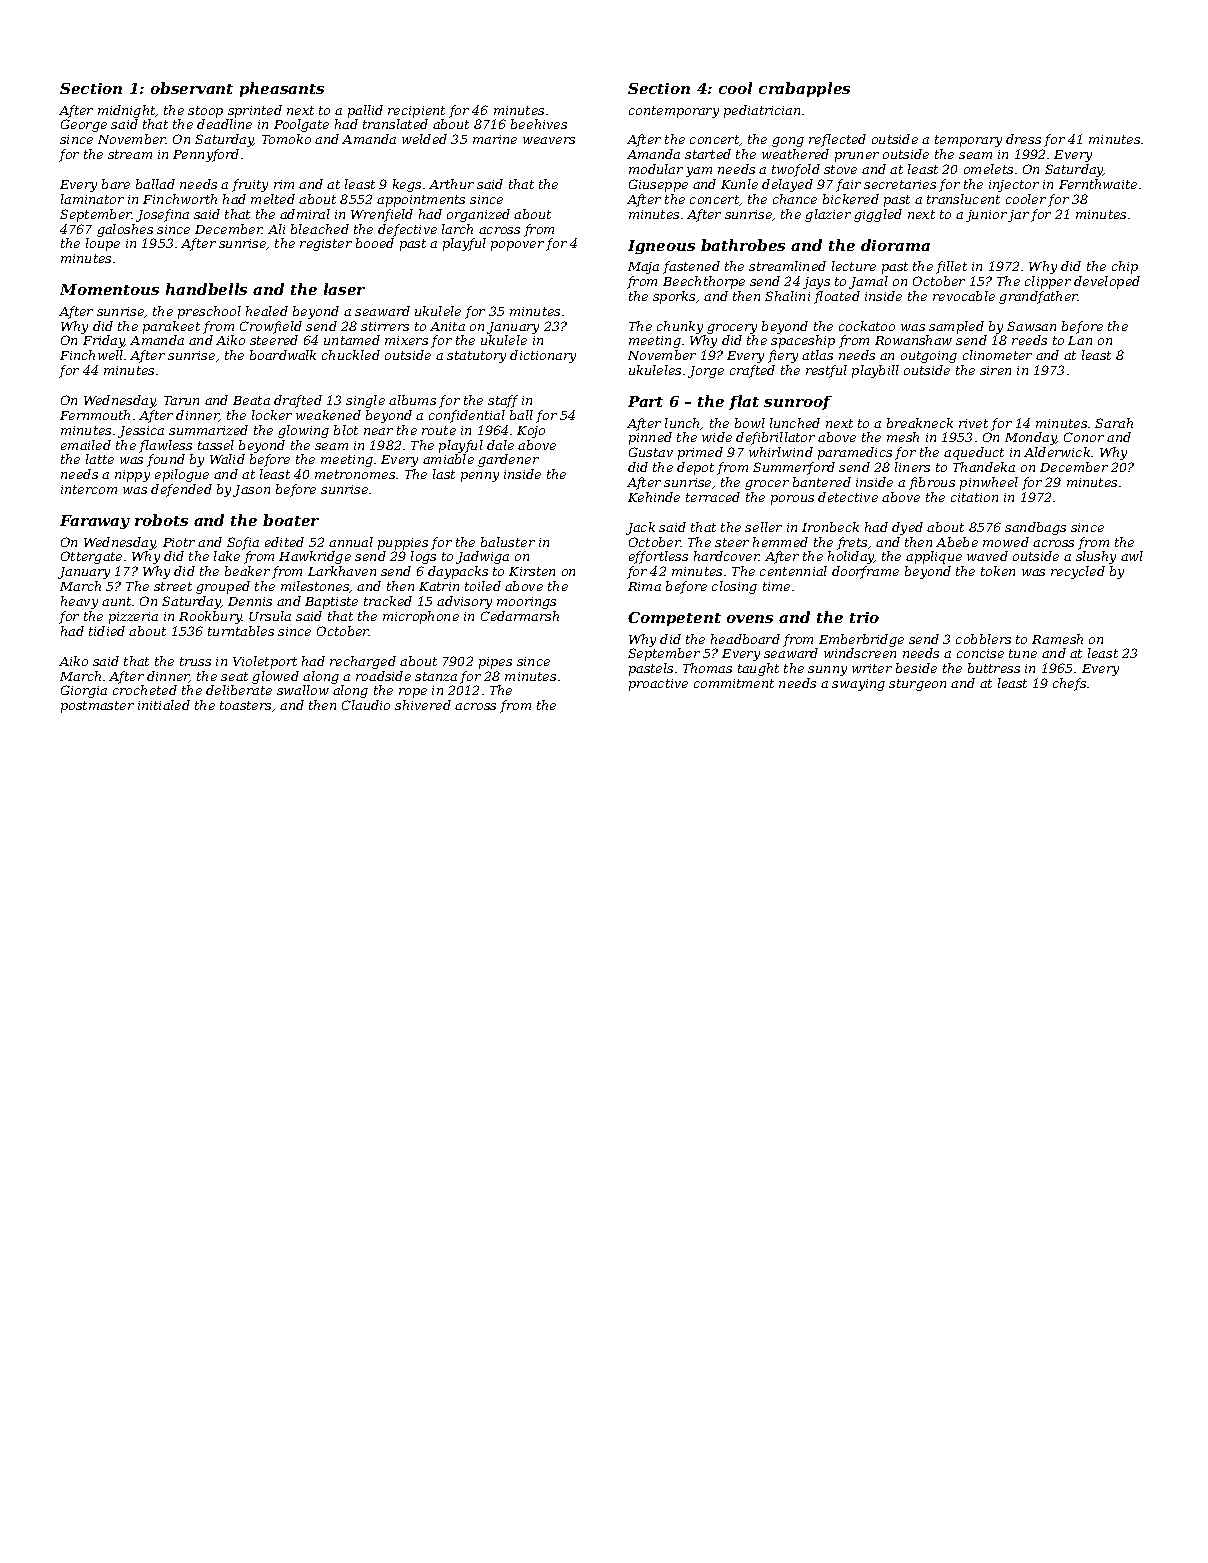 This page has width=1208, height=1563. I want to click on George, so click(84, 125).
